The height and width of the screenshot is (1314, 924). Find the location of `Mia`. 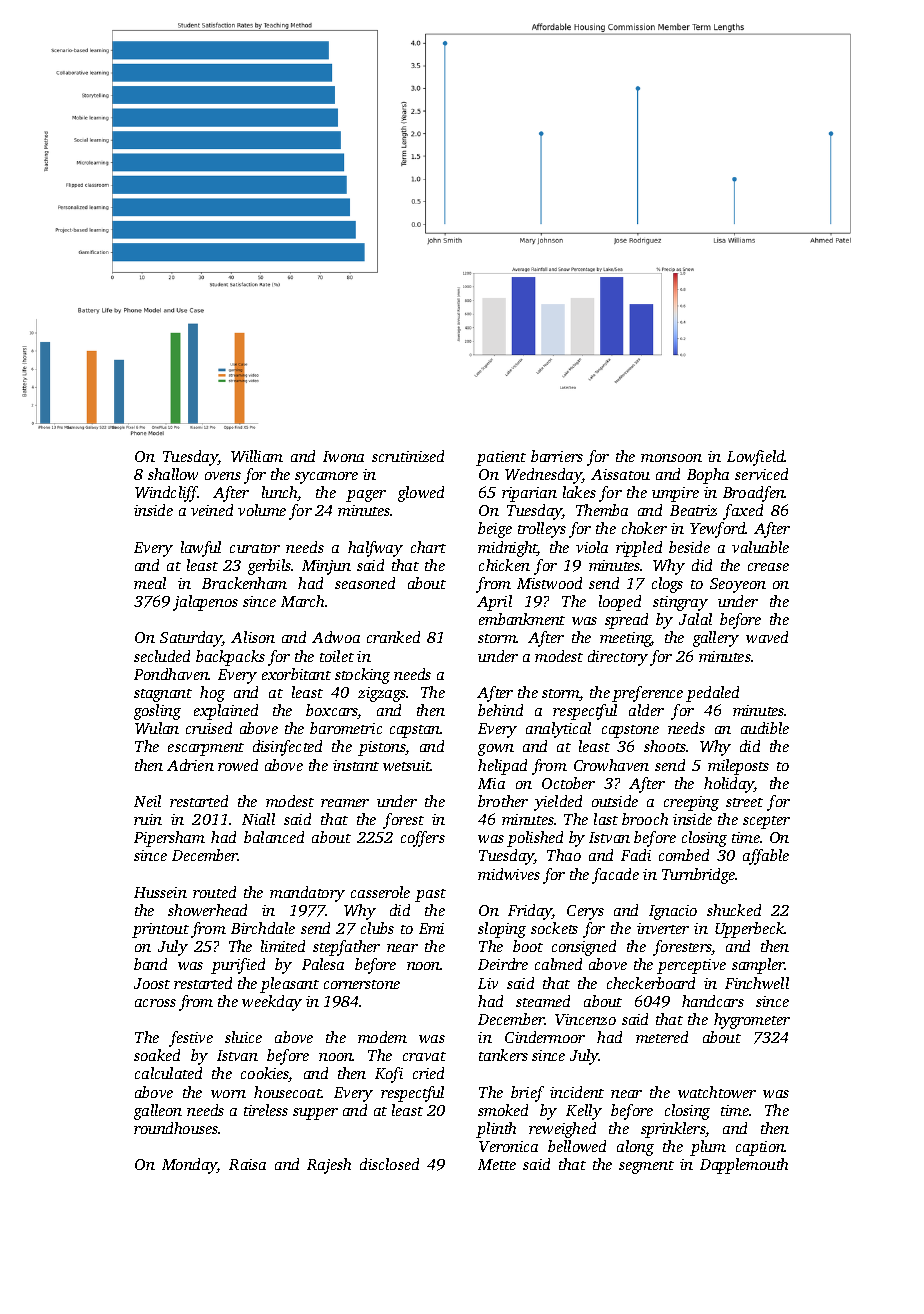

Mia is located at coordinates (491, 783).
